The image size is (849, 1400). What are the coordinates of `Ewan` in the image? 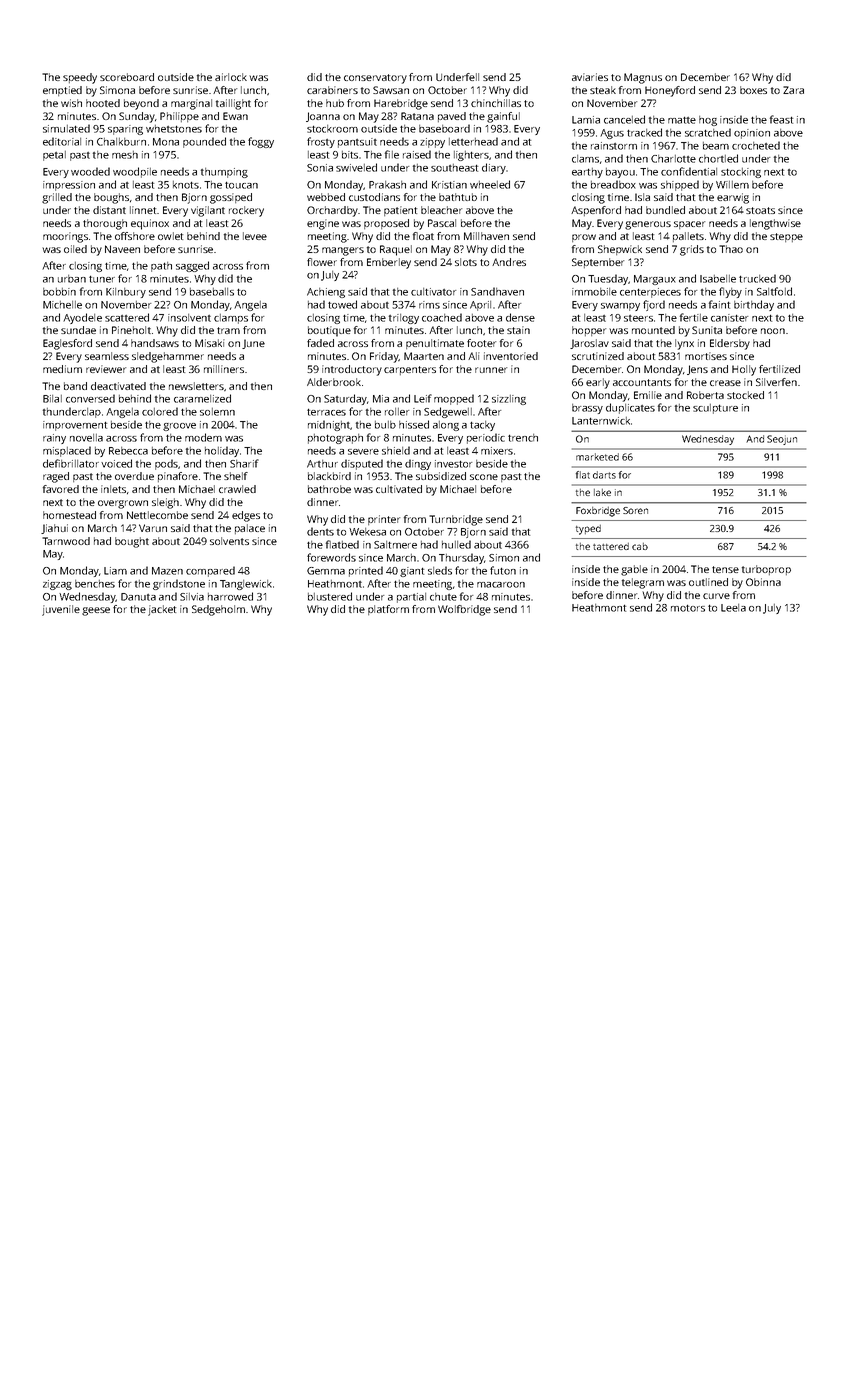 It's located at (235, 116).
